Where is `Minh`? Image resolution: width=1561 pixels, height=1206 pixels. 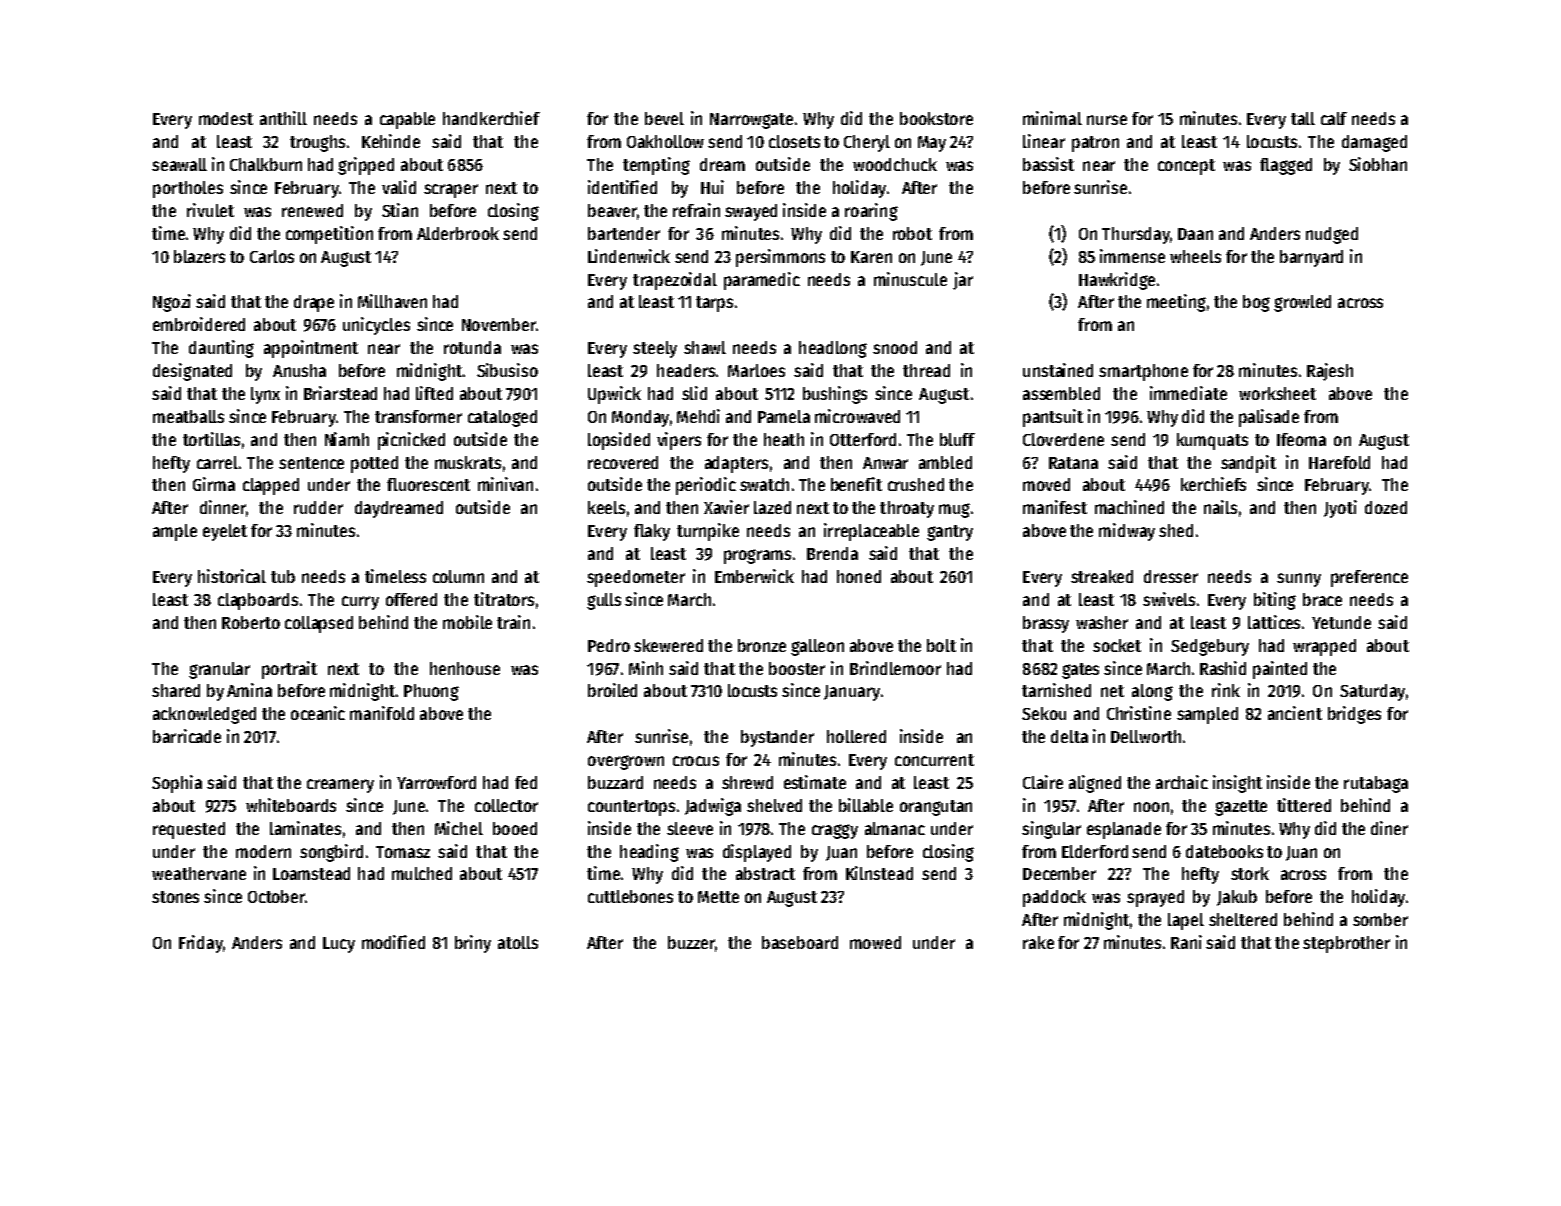 Minh is located at coordinates (646, 668).
